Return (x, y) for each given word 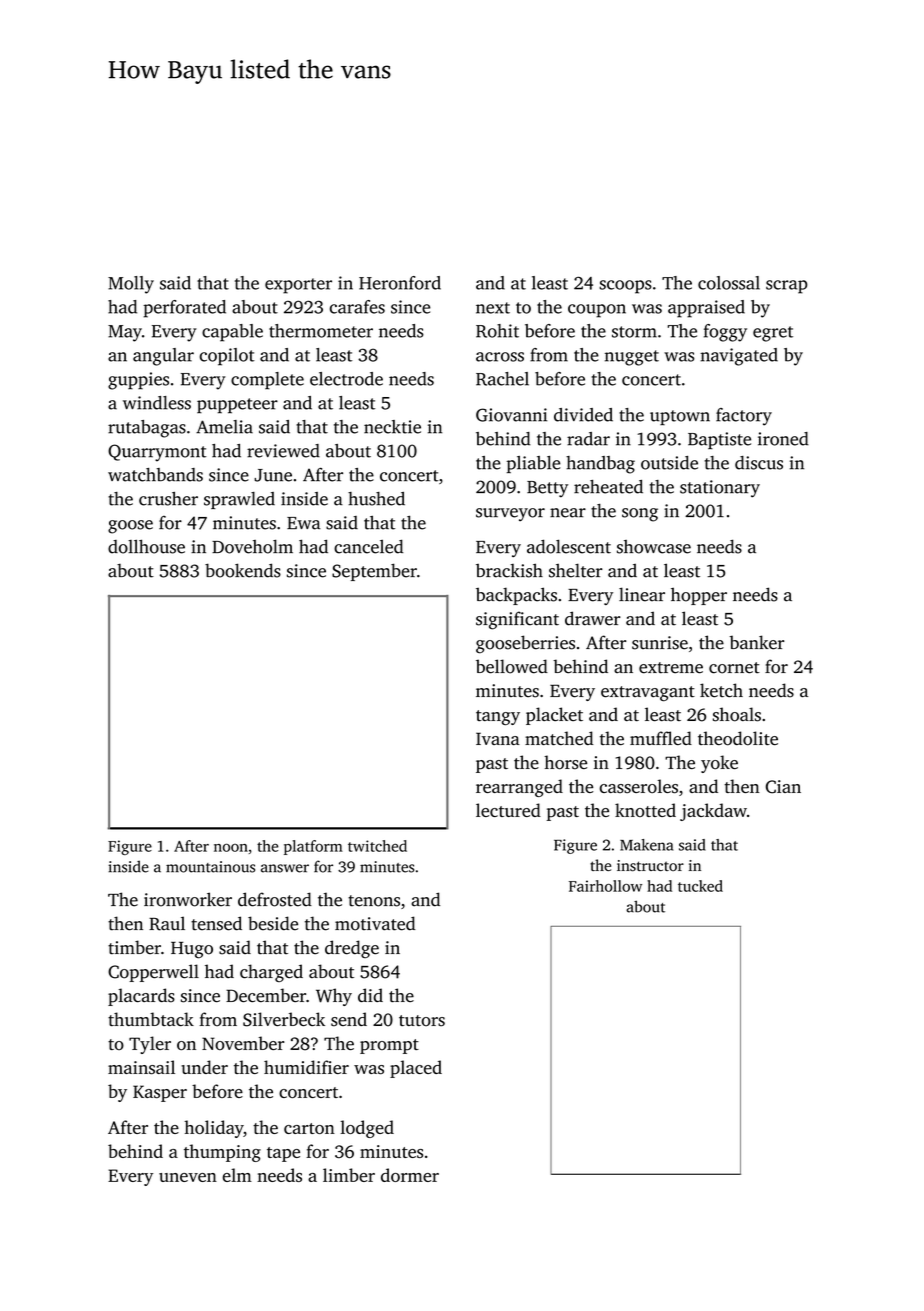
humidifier (306, 1067)
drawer (593, 618)
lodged (367, 1129)
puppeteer (237, 406)
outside (669, 463)
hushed (376, 499)
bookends (243, 570)
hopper (699, 596)
